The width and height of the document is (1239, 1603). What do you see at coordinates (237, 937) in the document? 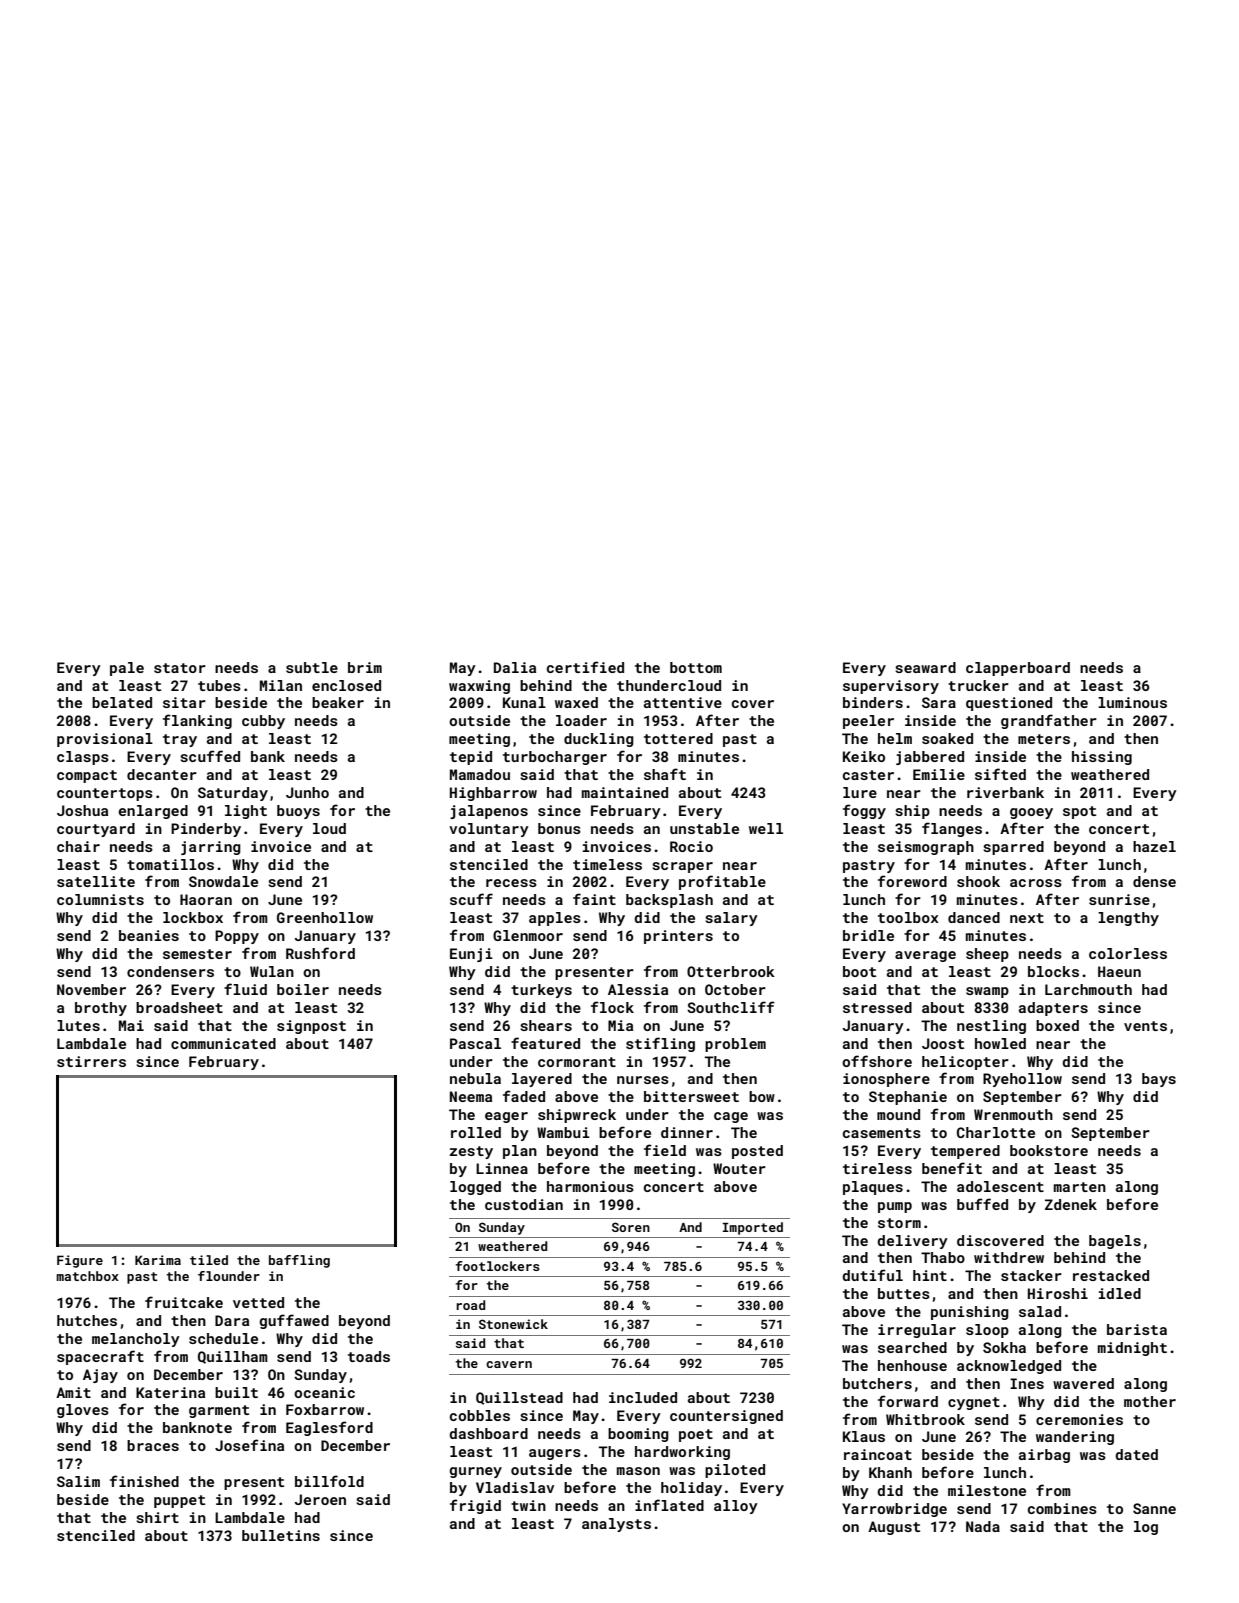
I see `Poppy` at bounding box center [237, 937].
